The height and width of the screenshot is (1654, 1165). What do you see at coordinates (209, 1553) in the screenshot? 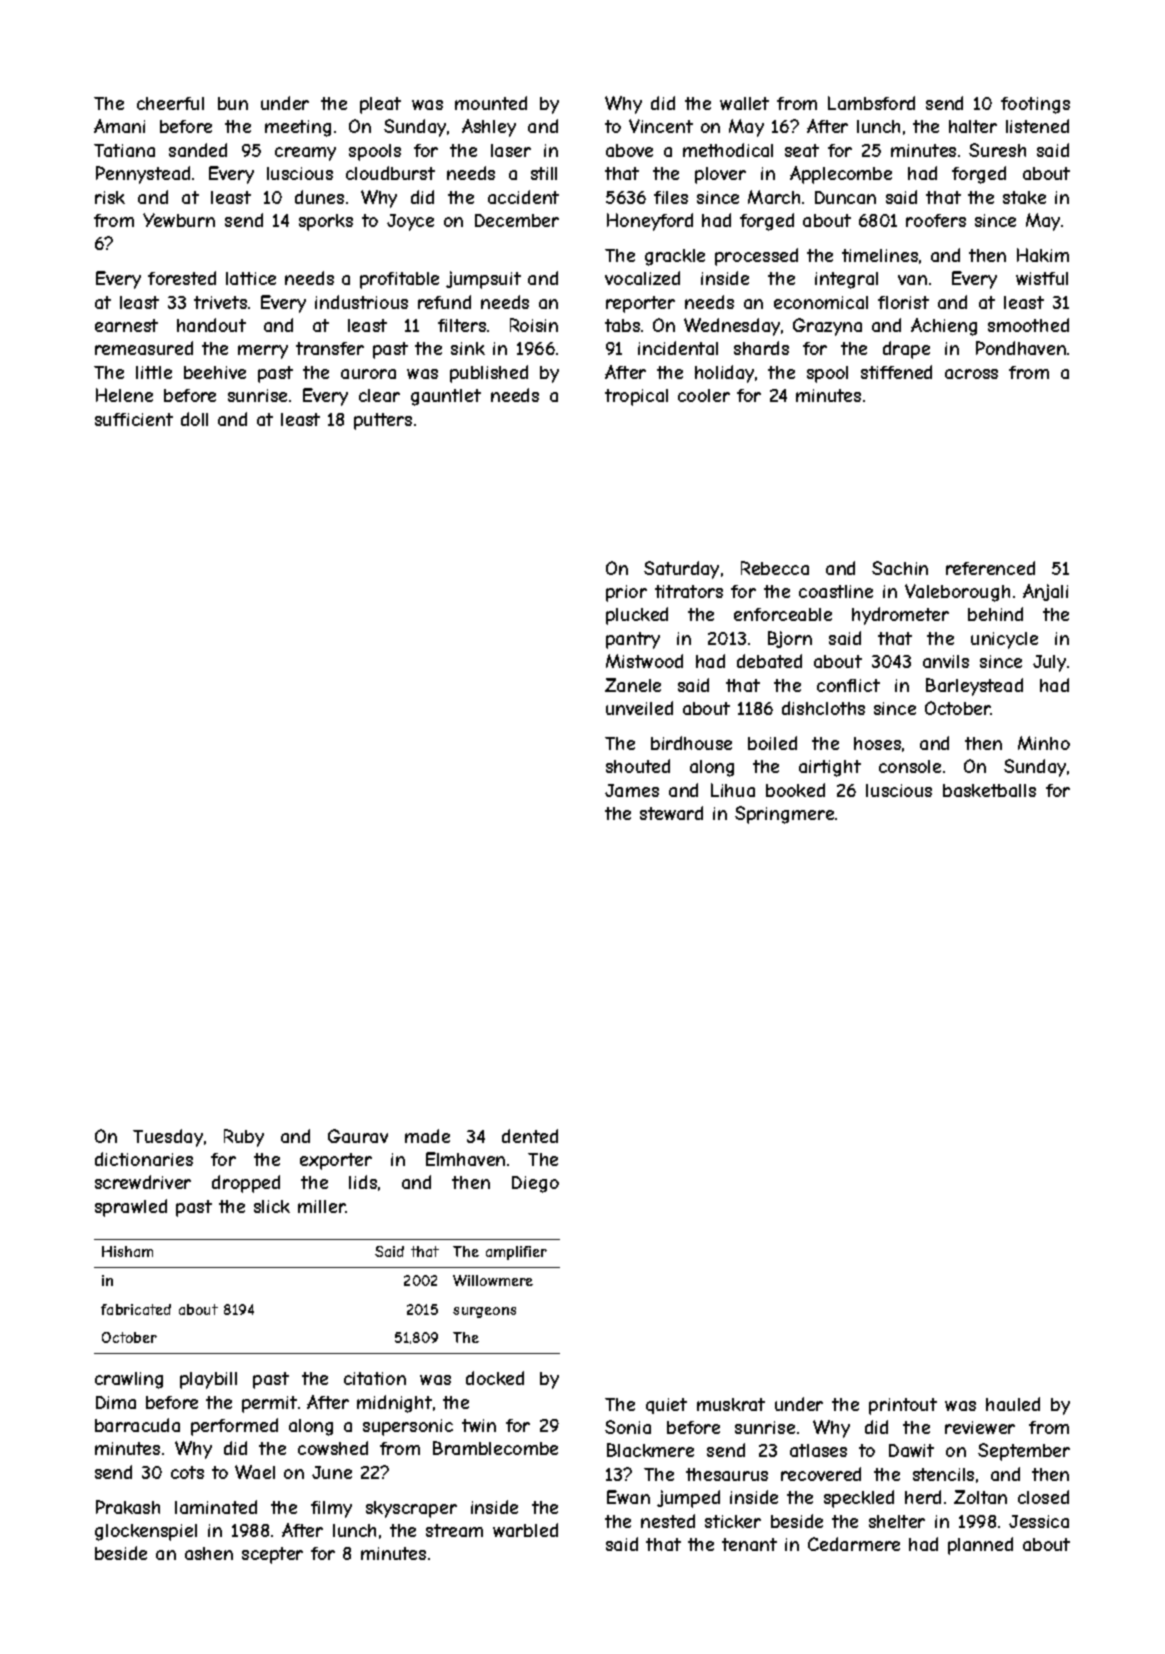
I see `ashen` at bounding box center [209, 1553].
